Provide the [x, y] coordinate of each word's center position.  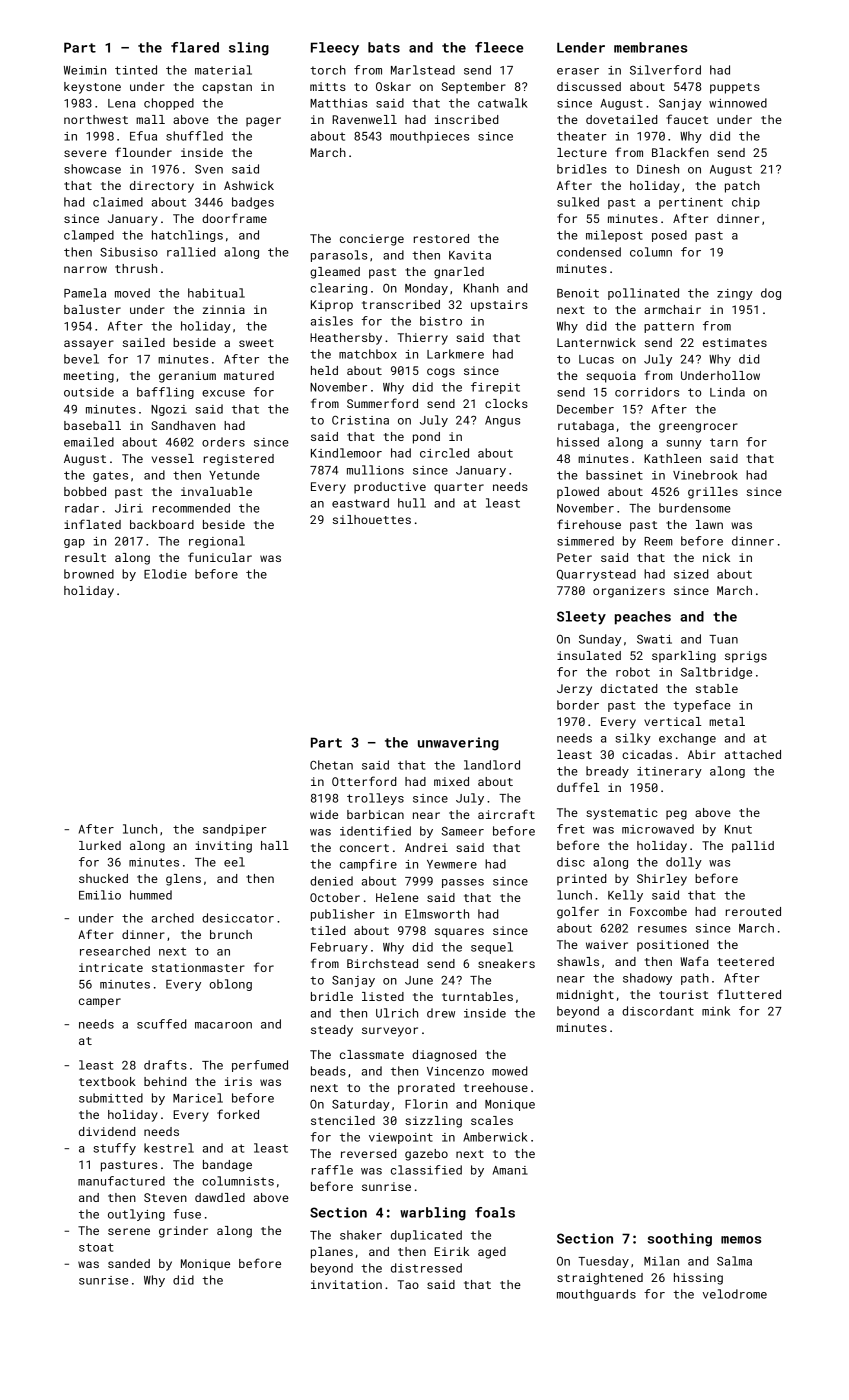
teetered [745, 961]
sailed [144, 342]
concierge [372, 240]
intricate [111, 967]
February [339, 948]
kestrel [169, 1148]
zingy [735, 294]
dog [771, 294]
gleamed [335, 273]
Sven [209, 169]
